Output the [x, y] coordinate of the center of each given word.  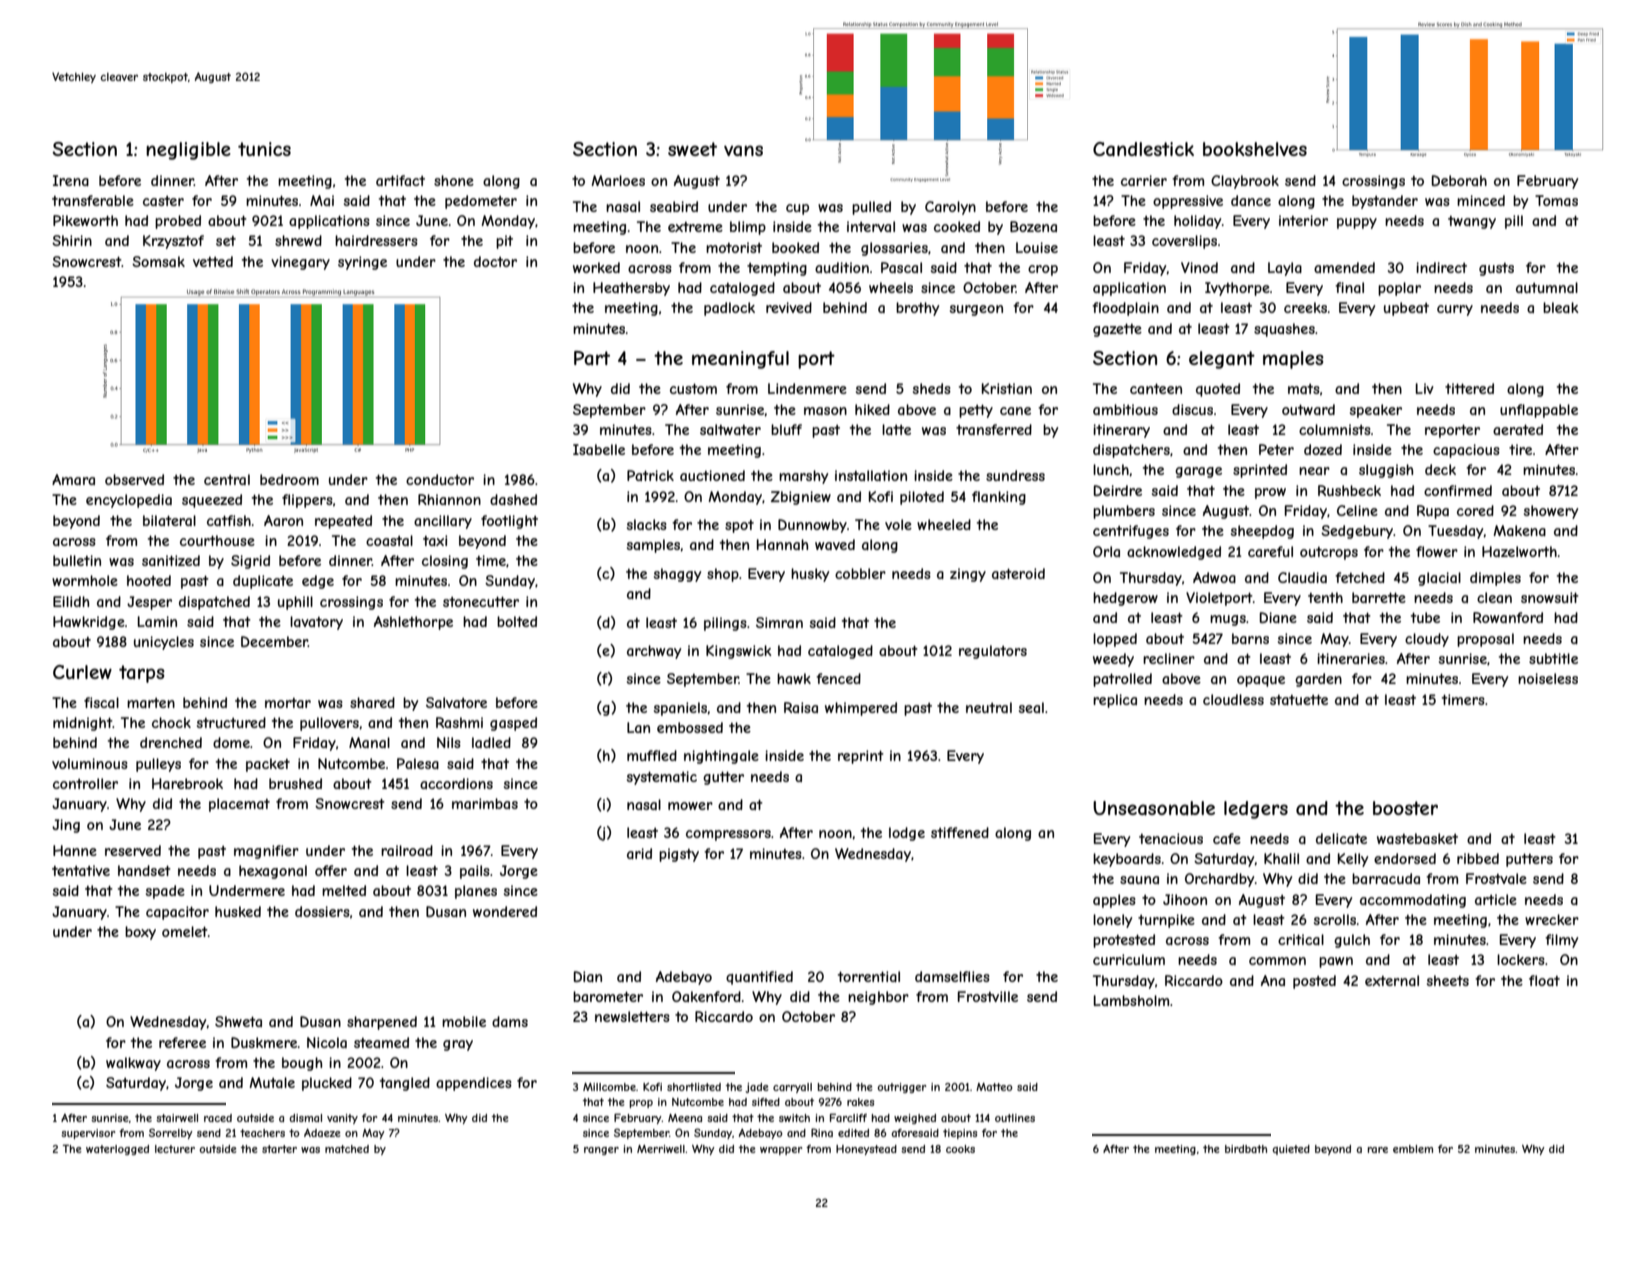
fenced [838, 678]
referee [182, 1042]
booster [1405, 808]
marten [151, 703]
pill [1514, 222]
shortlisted [694, 1087]
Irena [71, 180]
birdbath [1246, 1149]
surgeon [976, 310]
